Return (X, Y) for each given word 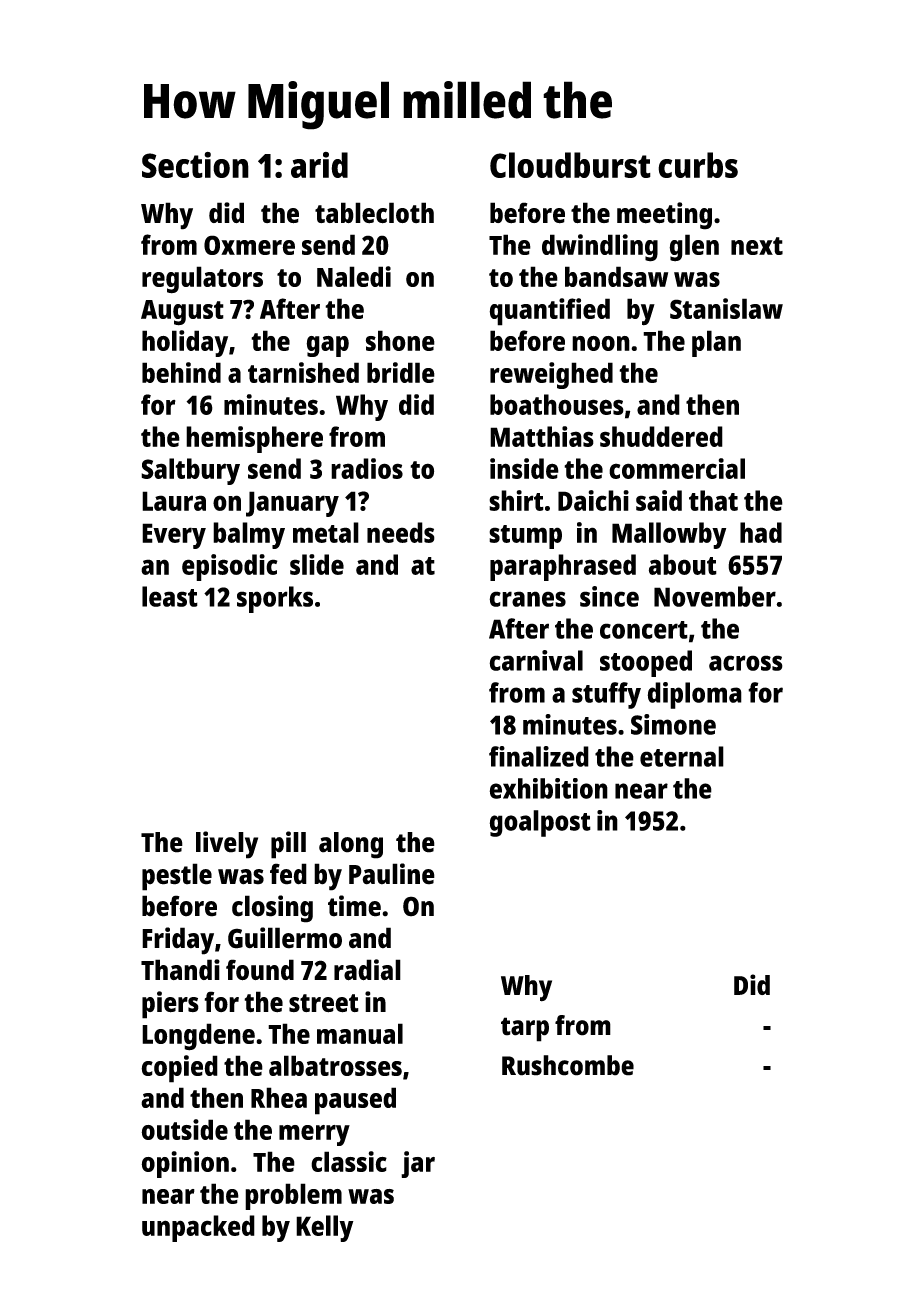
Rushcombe (568, 1065)
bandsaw (616, 276)
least (170, 596)
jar (418, 1164)
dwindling (600, 248)
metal (326, 532)
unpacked (198, 1228)
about (683, 564)
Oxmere (249, 245)
